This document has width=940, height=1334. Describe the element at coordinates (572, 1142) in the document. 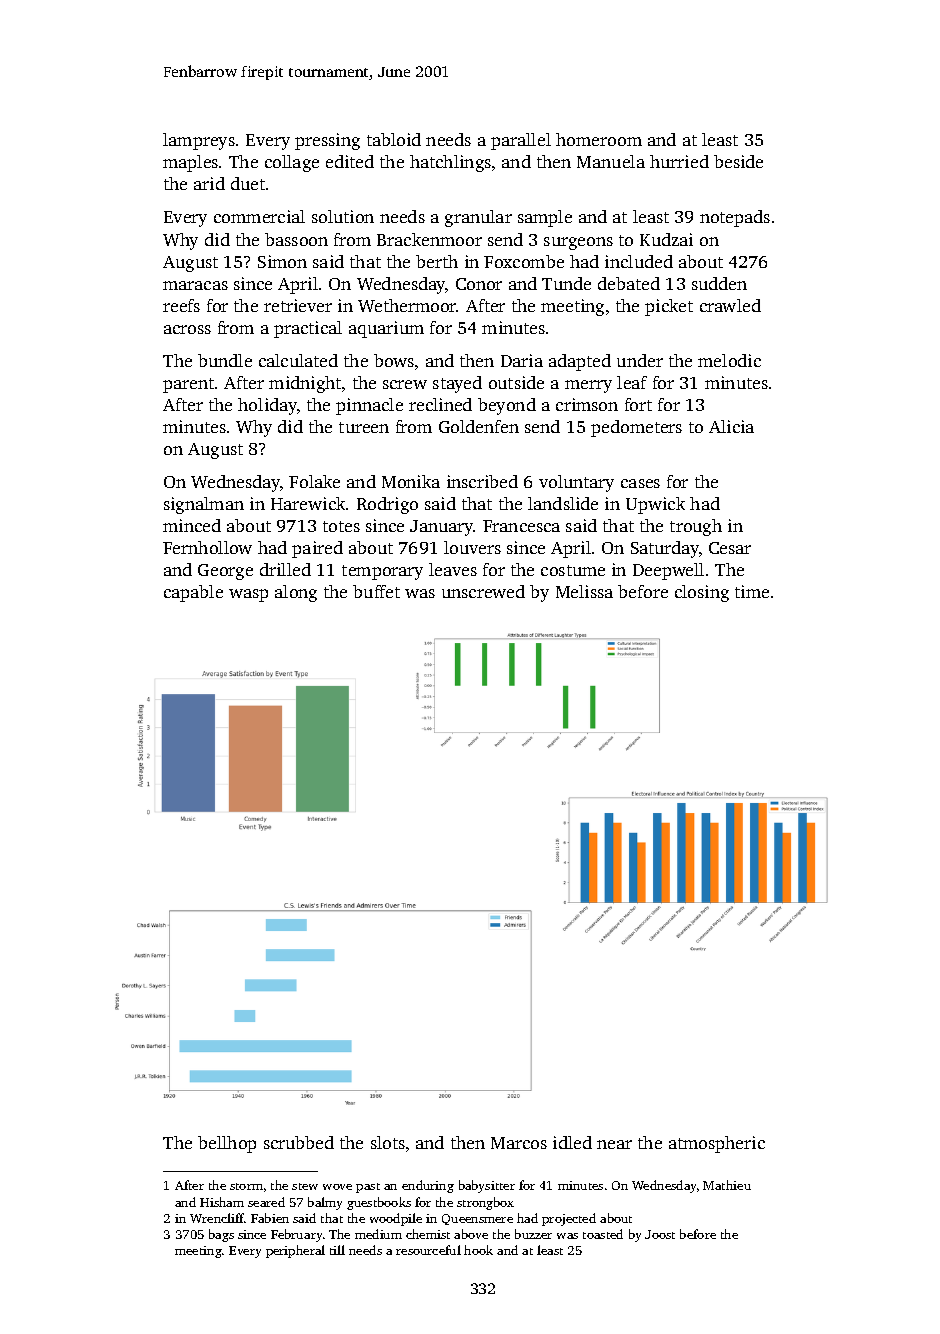

I see `idled` at that location.
